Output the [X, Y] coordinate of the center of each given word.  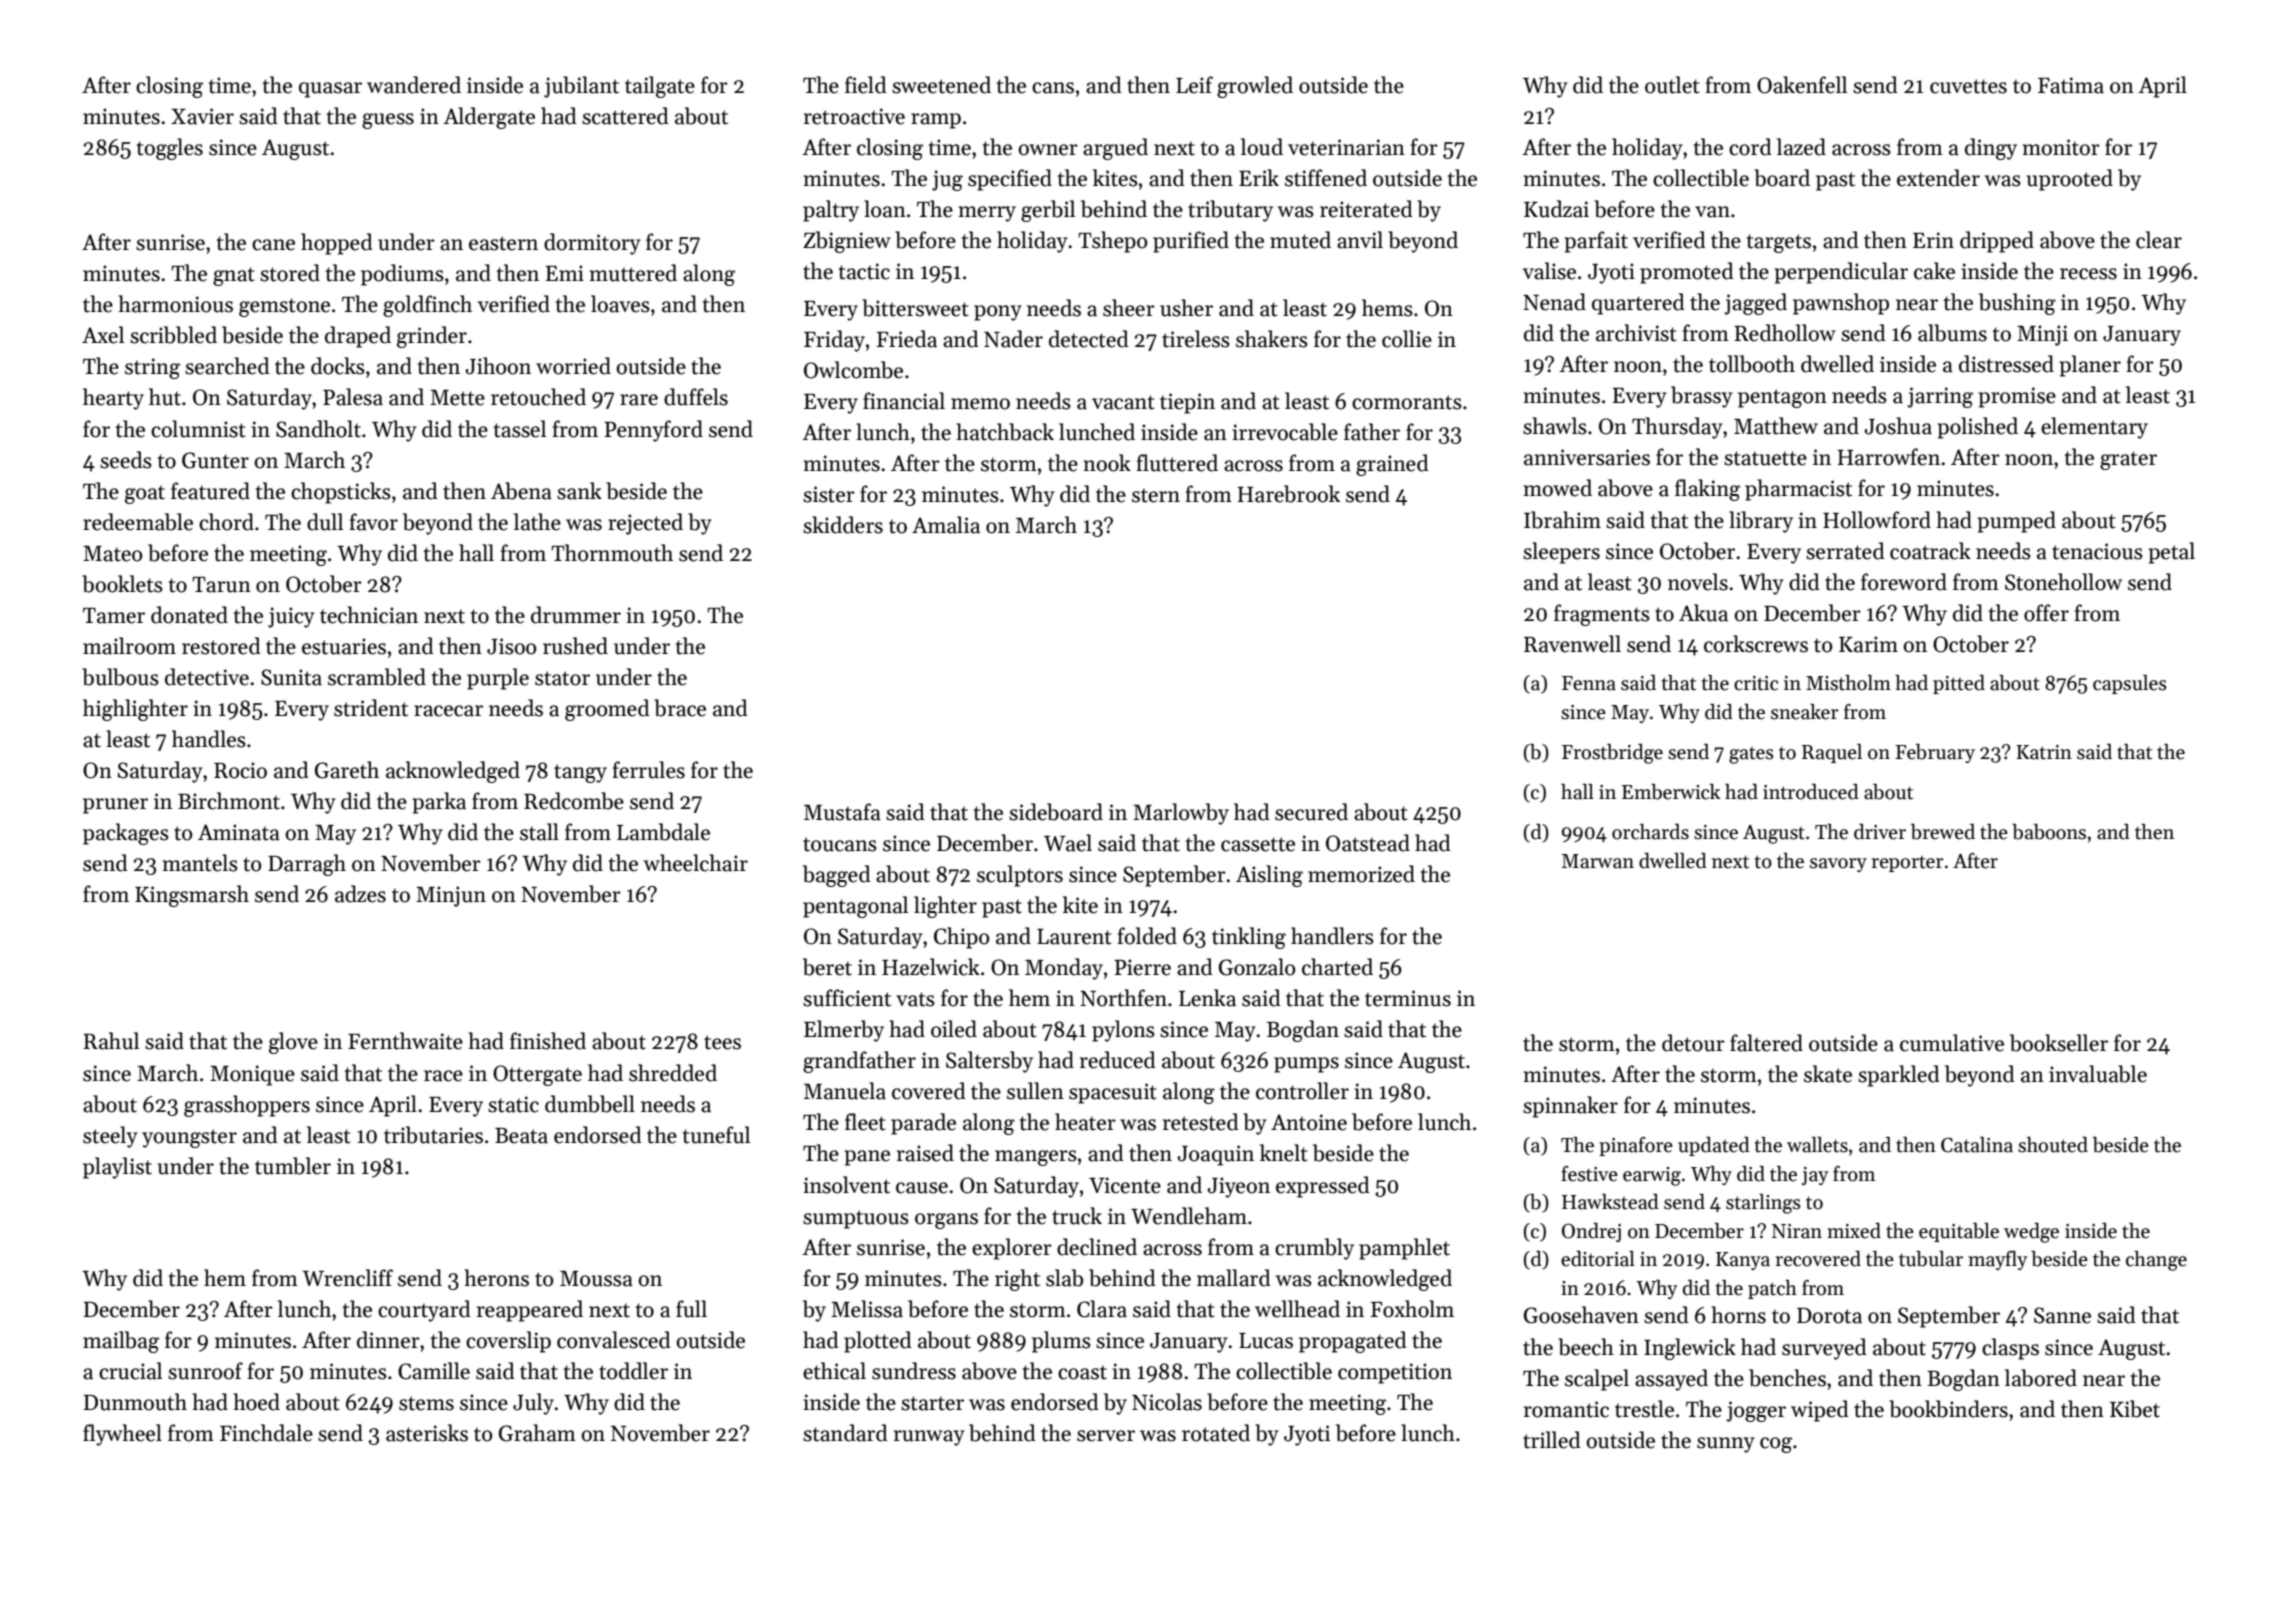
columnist [198, 429]
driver [1880, 832]
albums [1952, 333]
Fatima [2071, 85]
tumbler [293, 1166]
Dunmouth [135, 1402]
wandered [414, 85]
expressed [1323, 1187]
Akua [1703, 613]
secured [1311, 812]
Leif [1194, 85]
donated [189, 615]
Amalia [946, 525]
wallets [1817, 1145]
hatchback [1005, 432]
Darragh [307, 865]
